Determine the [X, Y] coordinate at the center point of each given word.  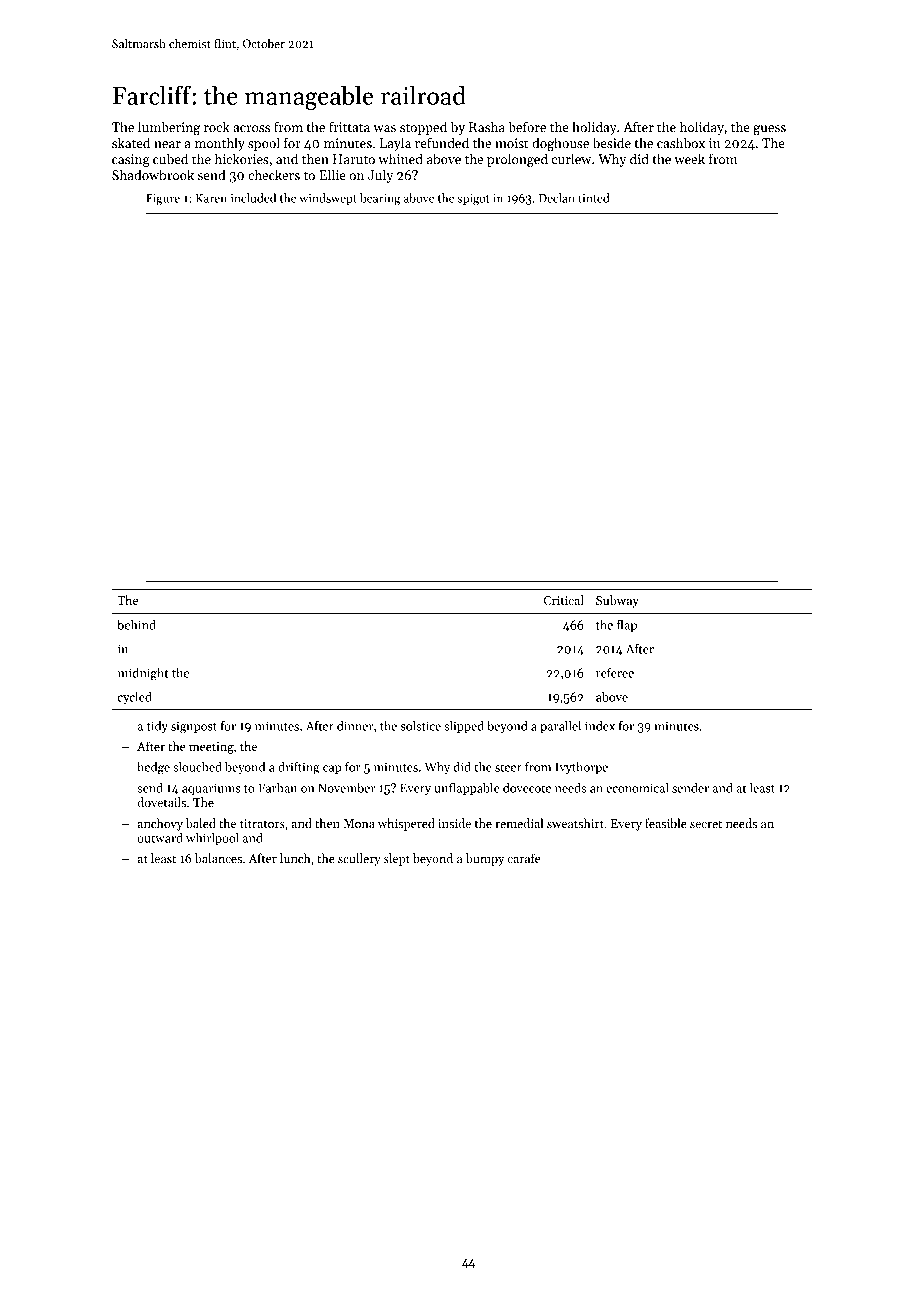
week [689, 158]
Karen [211, 198]
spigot [473, 200]
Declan [557, 198]
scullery [359, 859]
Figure [163, 200]
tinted [594, 198]
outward [160, 838]
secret [706, 824]
